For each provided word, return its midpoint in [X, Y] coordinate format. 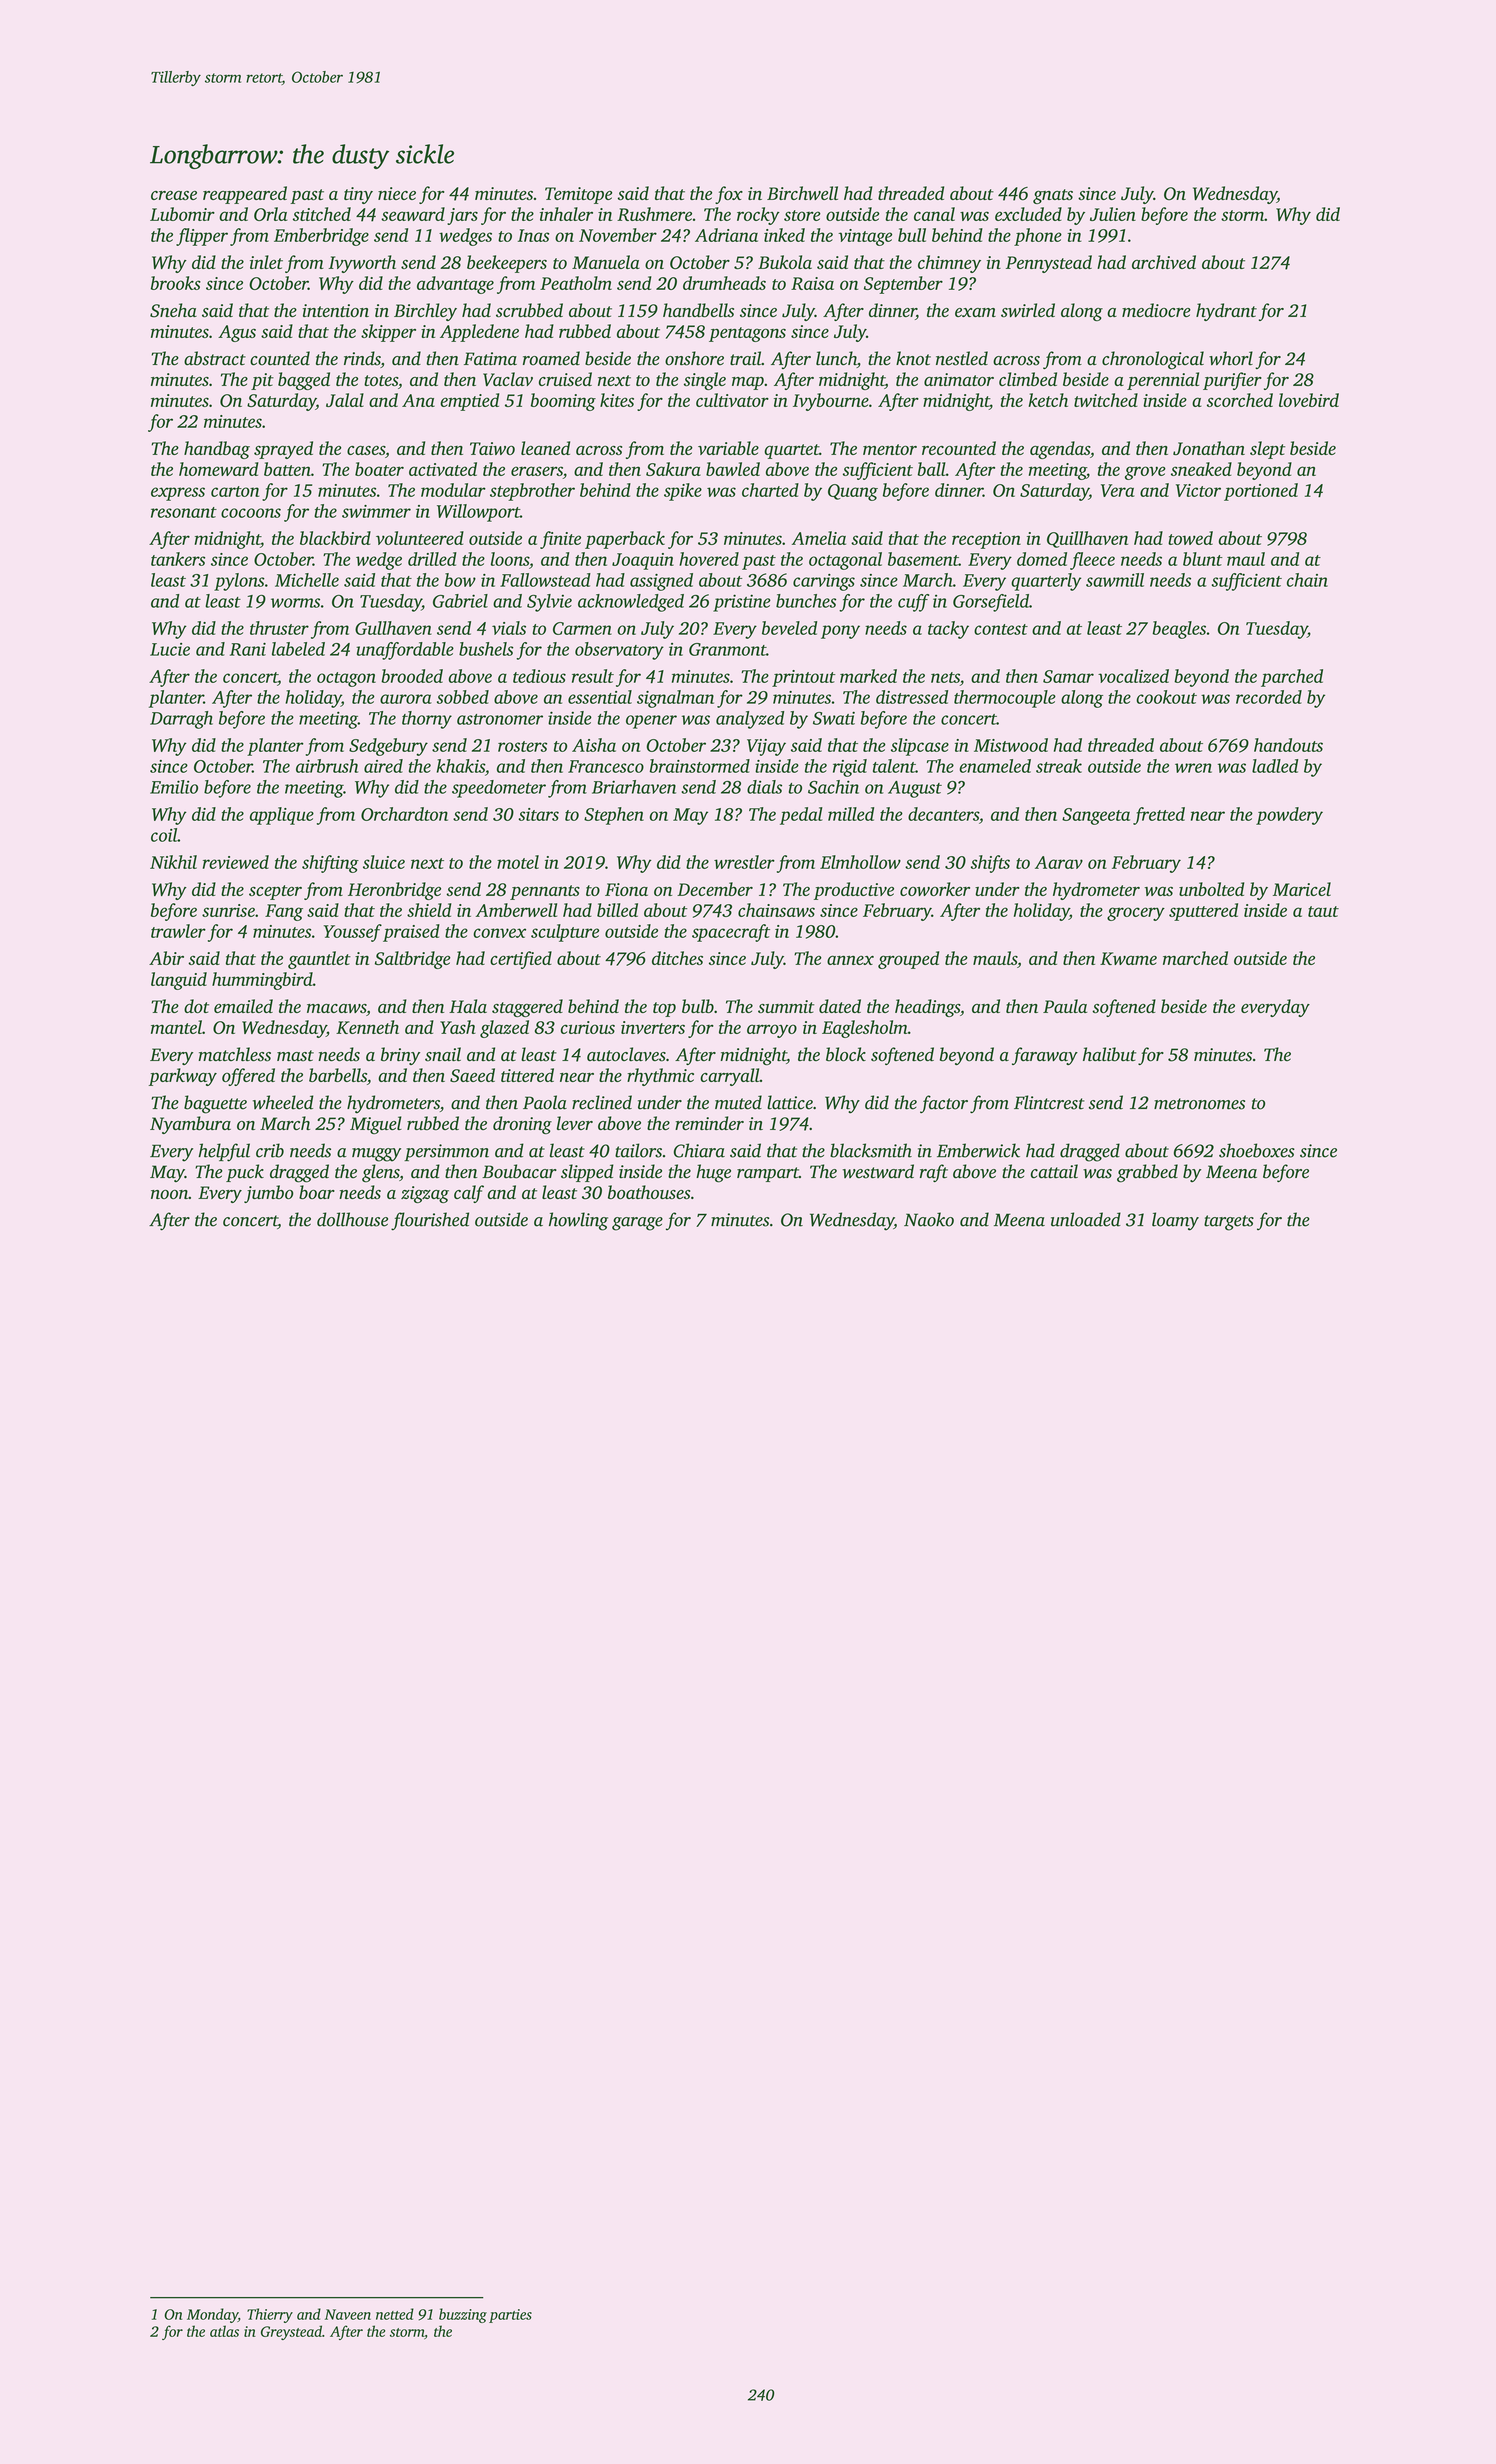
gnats [1053, 196]
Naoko [929, 1219]
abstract [215, 358]
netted [395, 2314]
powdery [1289, 816]
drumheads [724, 283]
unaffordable [405, 651]
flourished [430, 1221]
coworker [935, 889]
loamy [1175, 1221]
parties [510, 2316]
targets [1229, 1223]
